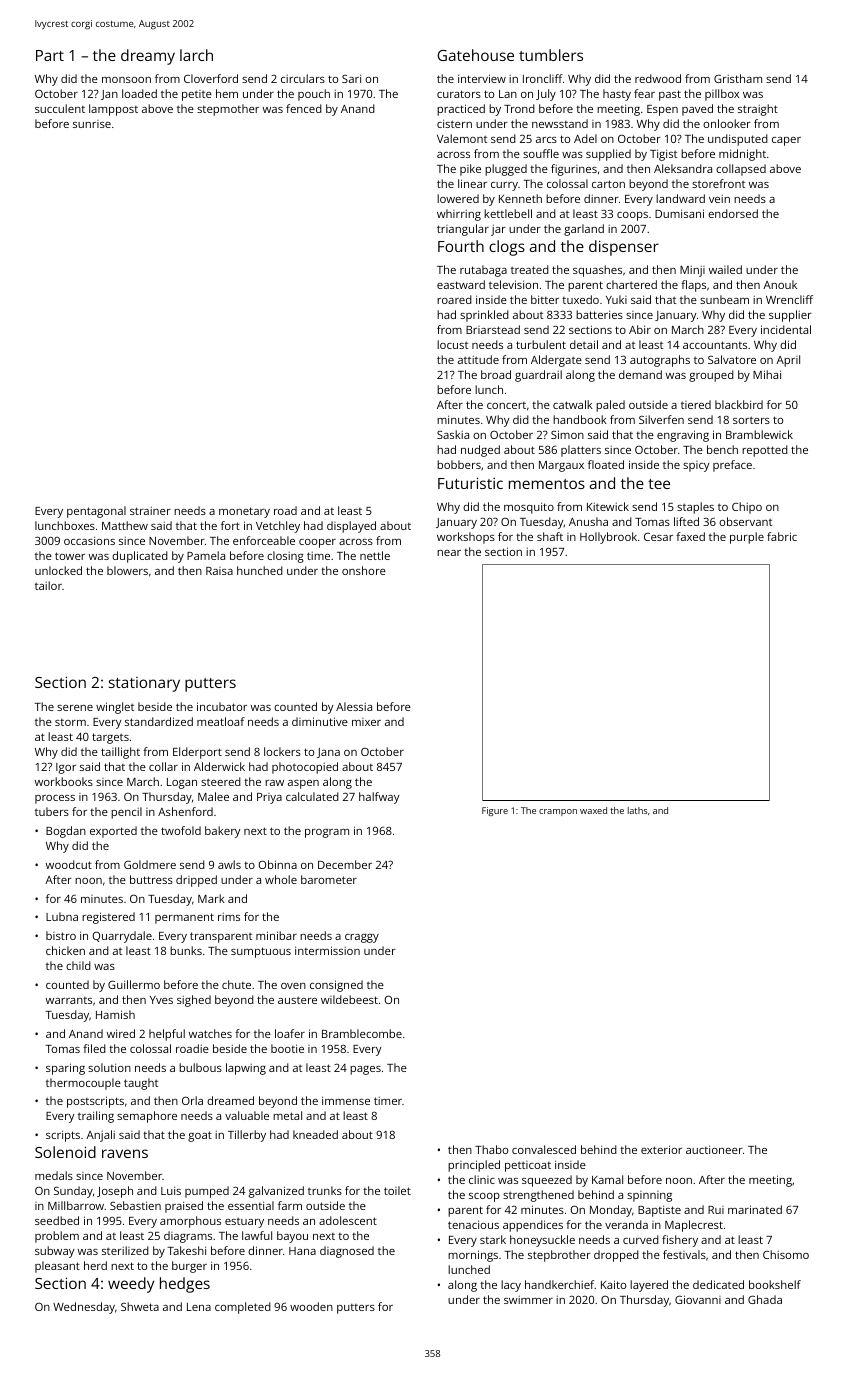 The width and height of the page is (849, 1400). Describe the element at coordinates (470, 170) in the page. I see `pike` at that location.
